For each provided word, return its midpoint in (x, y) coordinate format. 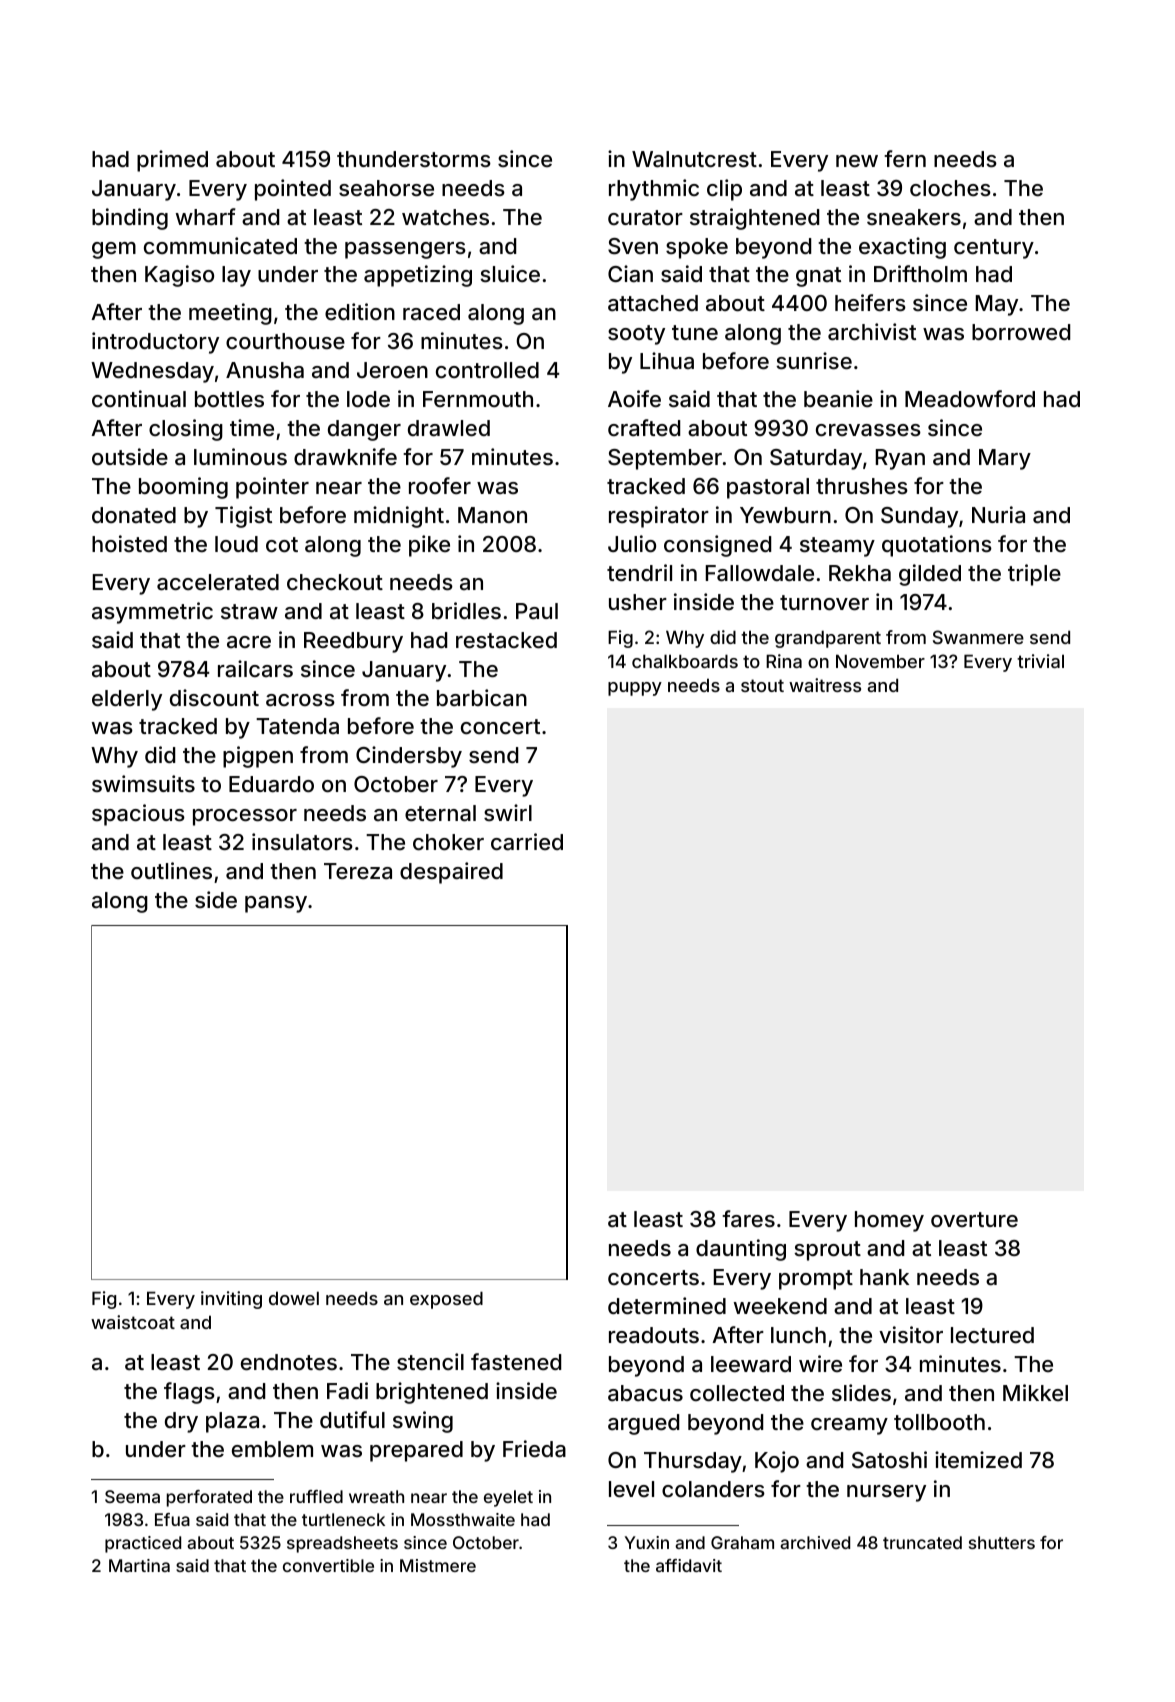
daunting (741, 1250)
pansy (276, 904)
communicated (220, 246)
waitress (825, 685)
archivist (872, 332)
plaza (232, 1422)
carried (527, 842)
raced (431, 312)
